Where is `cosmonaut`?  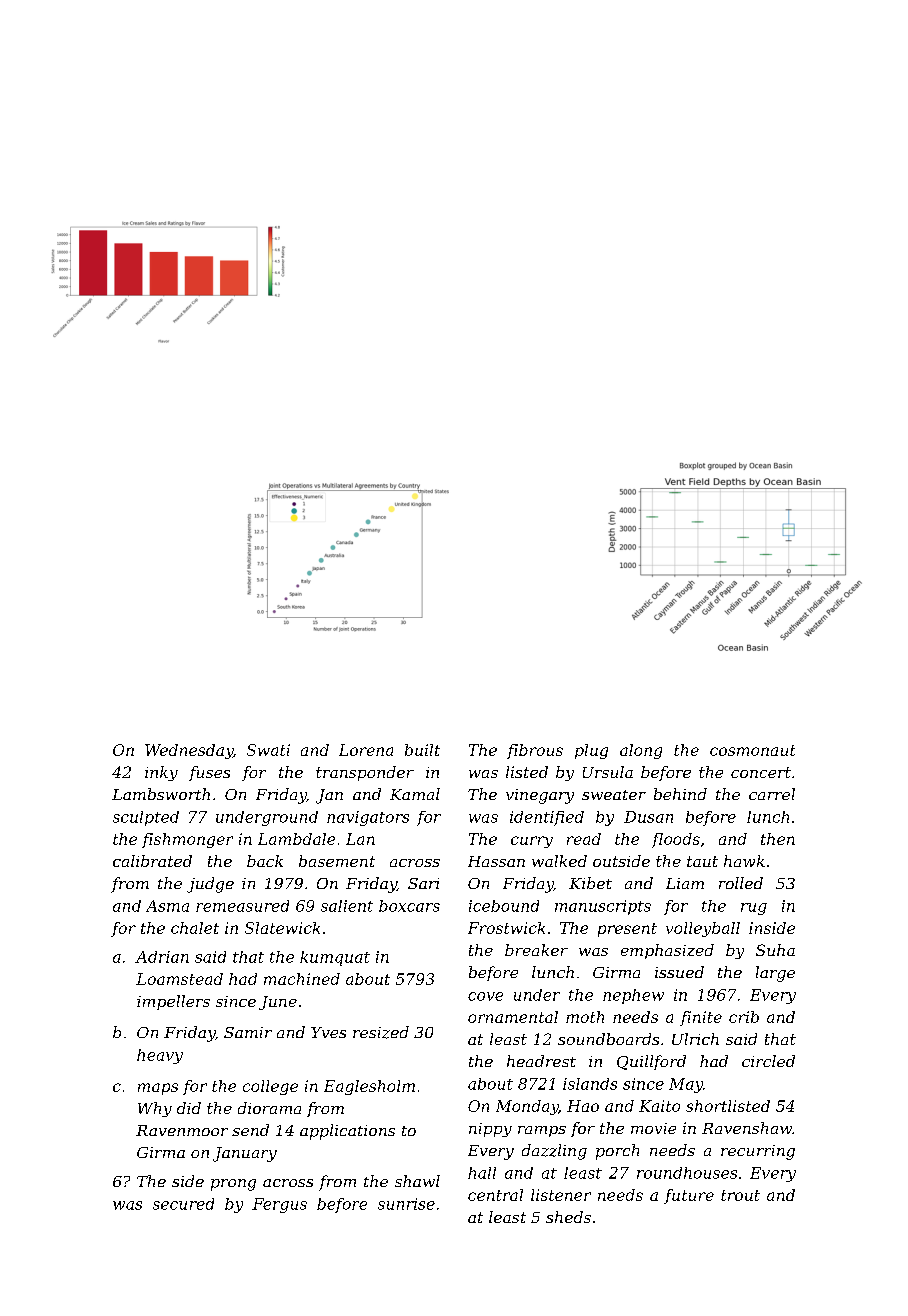
cosmonaut is located at coordinates (752, 750).
